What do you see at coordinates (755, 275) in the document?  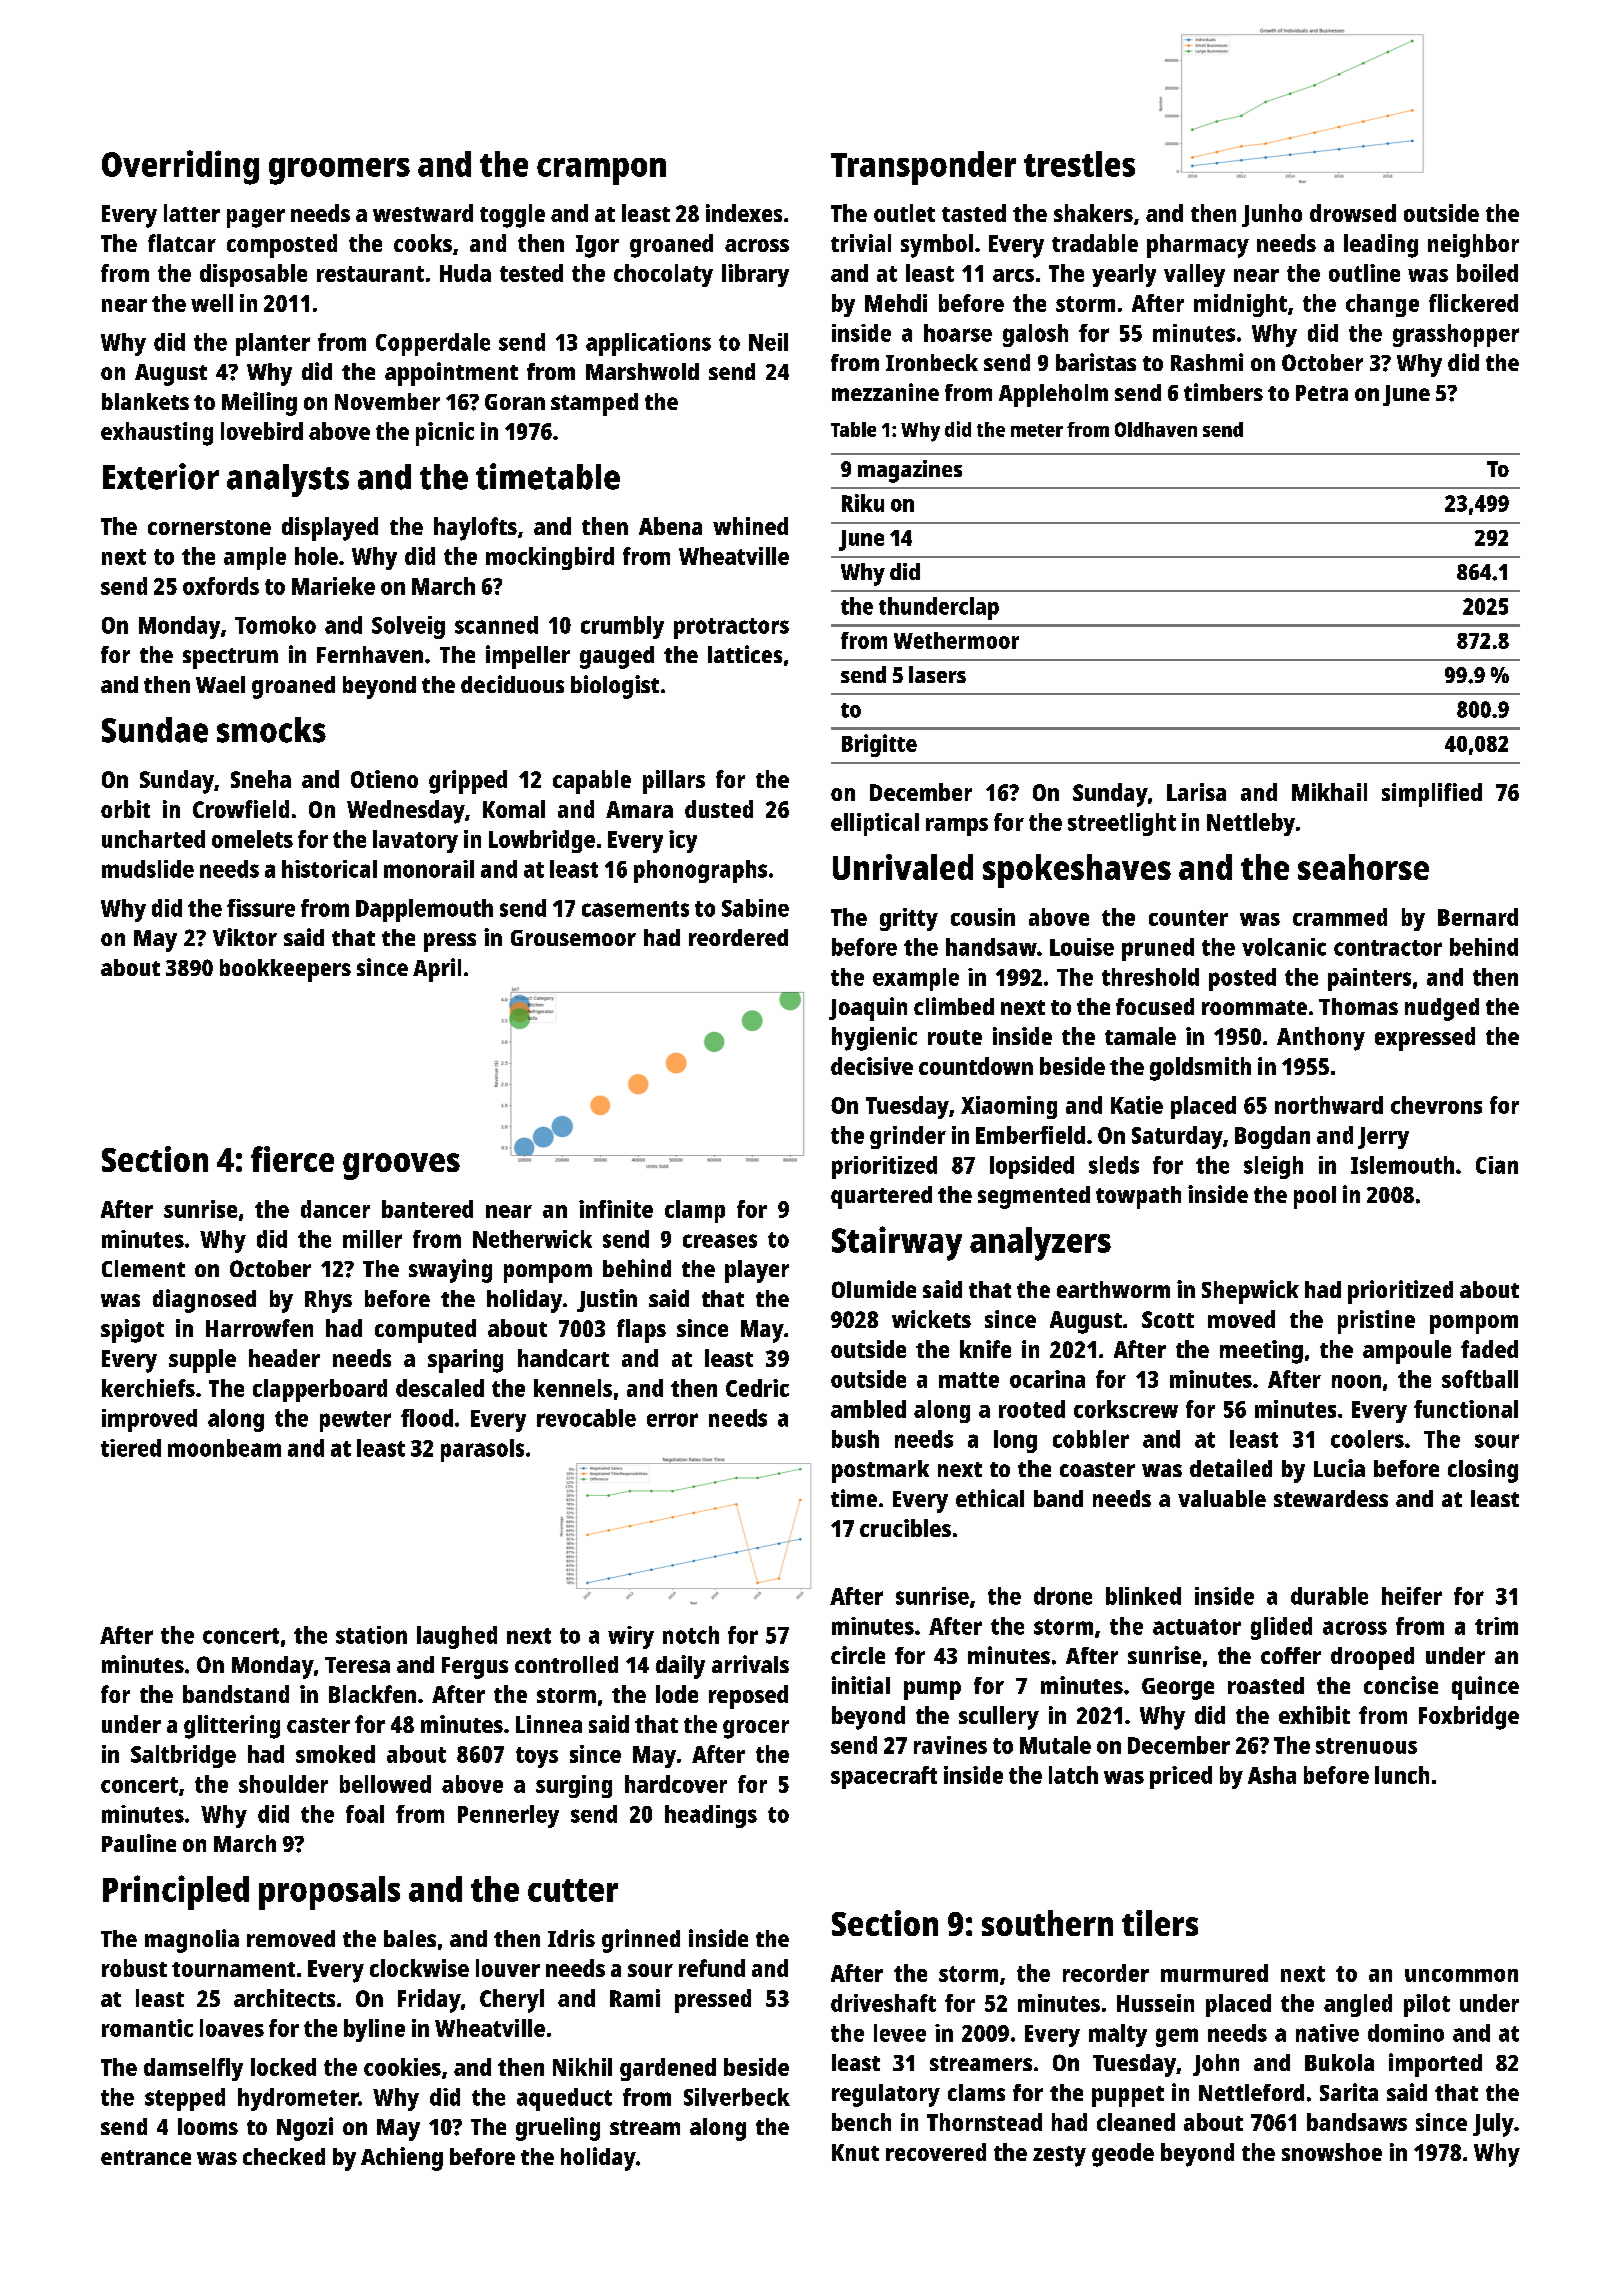 I see `library` at bounding box center [755, 275].
